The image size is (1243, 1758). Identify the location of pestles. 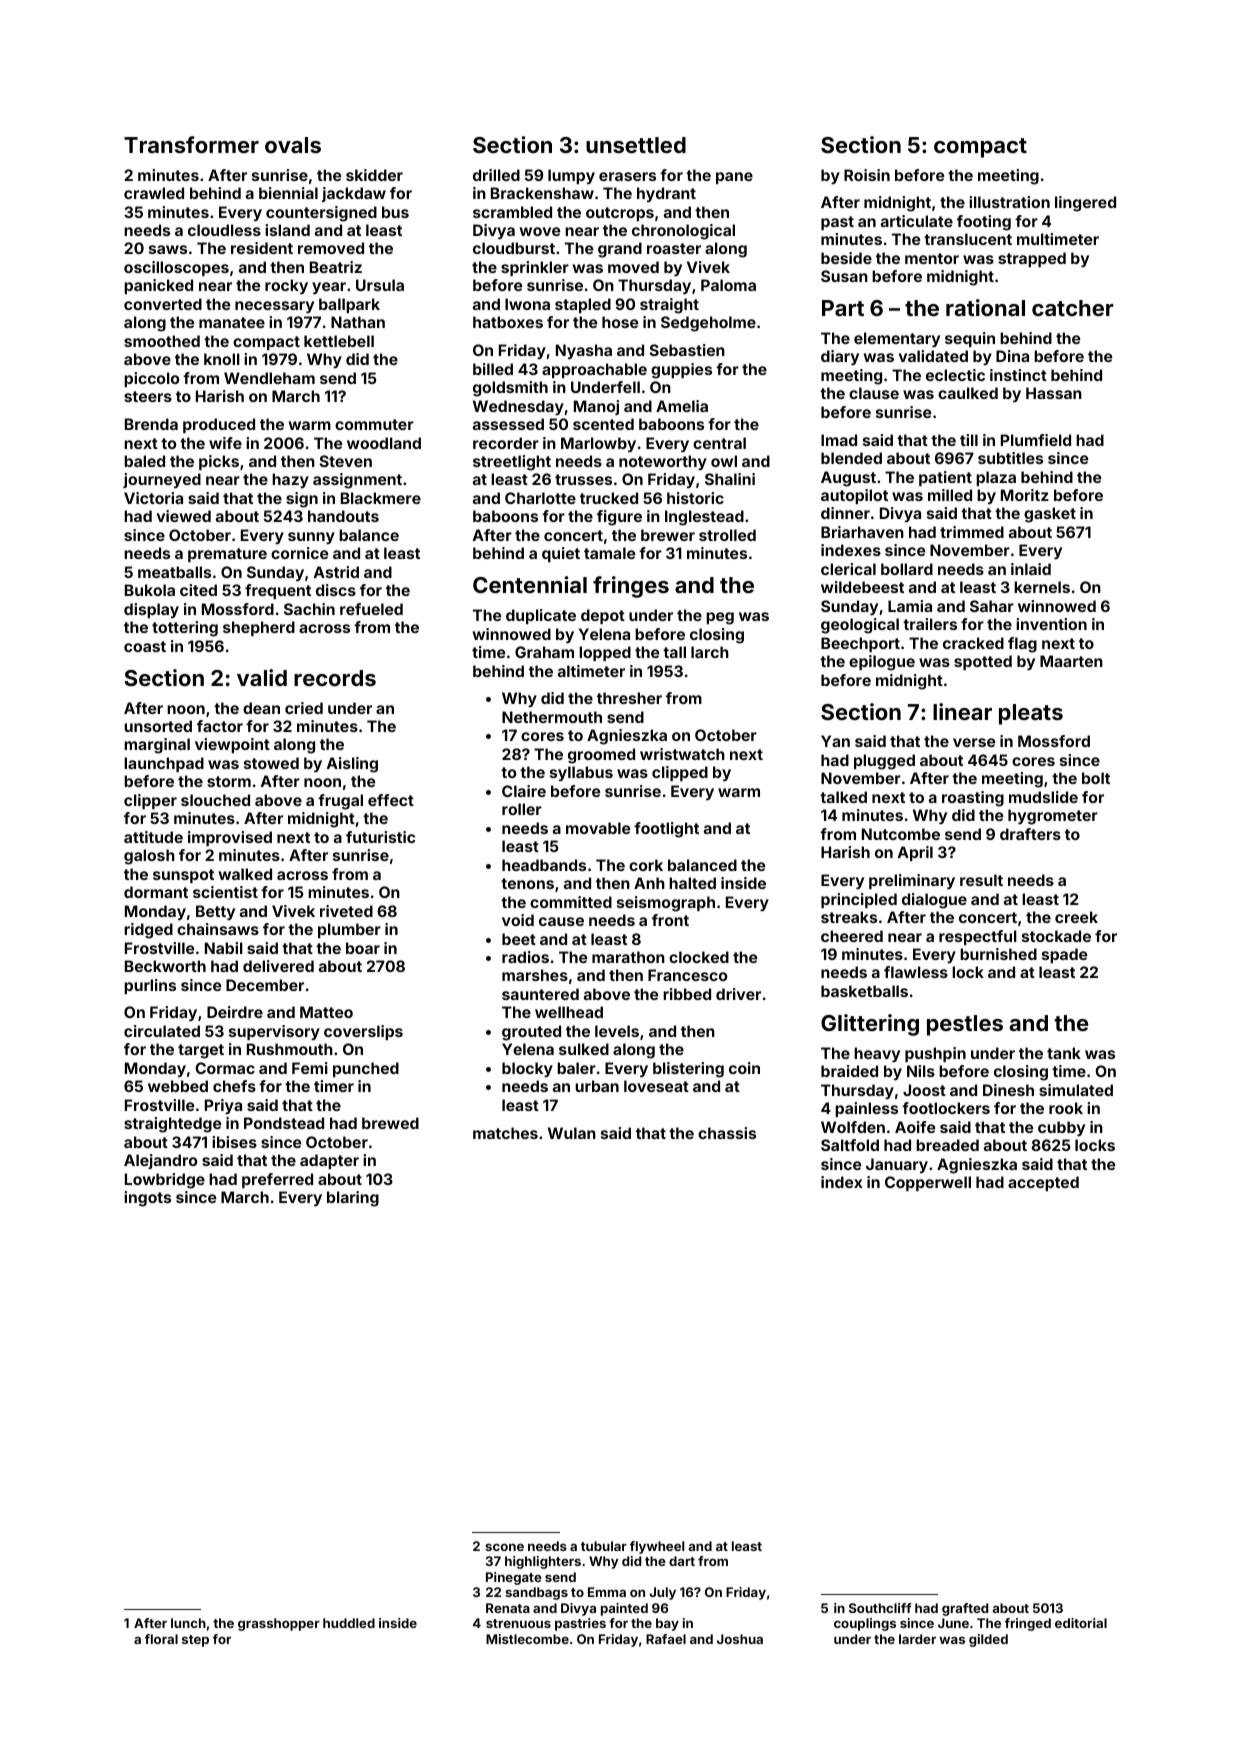
(965, 1025).
